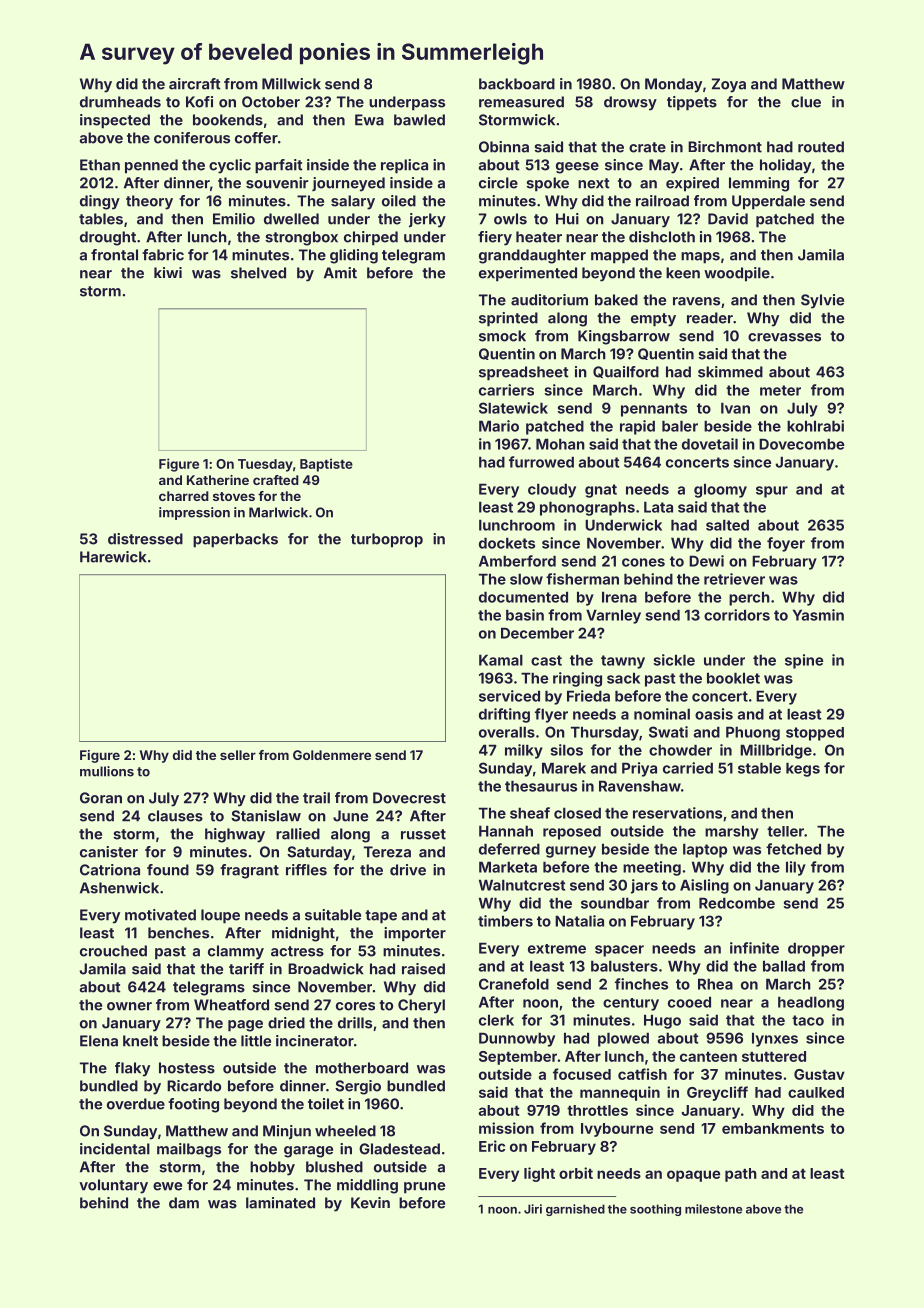 The height and width of the image is (1308, 924). I want to click on Dovecrest, so click(409, 798).
